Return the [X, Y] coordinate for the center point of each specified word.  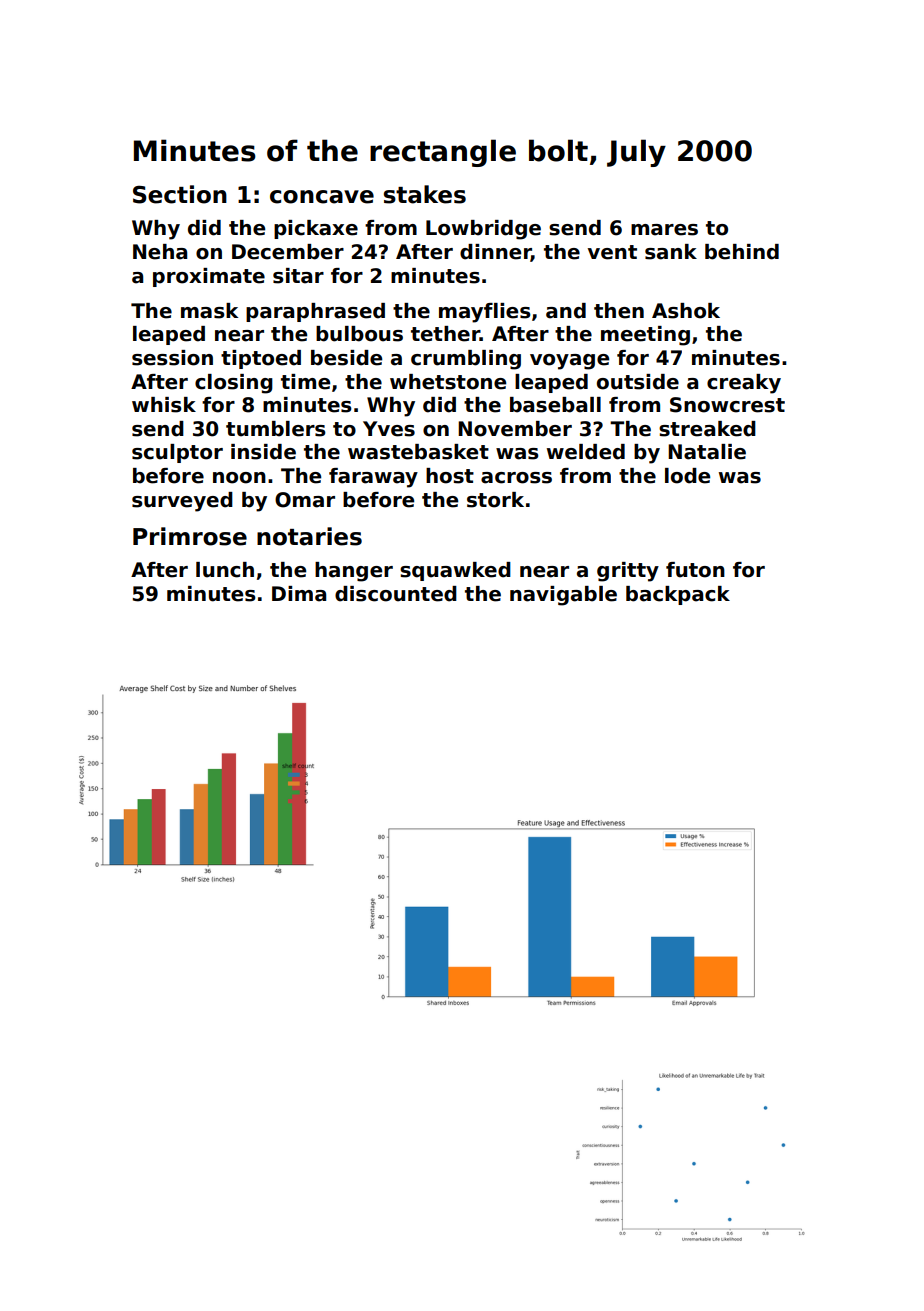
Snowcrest [727, 405]
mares [664, 230]
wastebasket [418, 452]
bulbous [359, 334]
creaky [744, 384]
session [172, 358]
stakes [425, 194]
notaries [309, 536]
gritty [628, 572]
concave [322, 197]
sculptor [177, 453]
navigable [563, 596]
